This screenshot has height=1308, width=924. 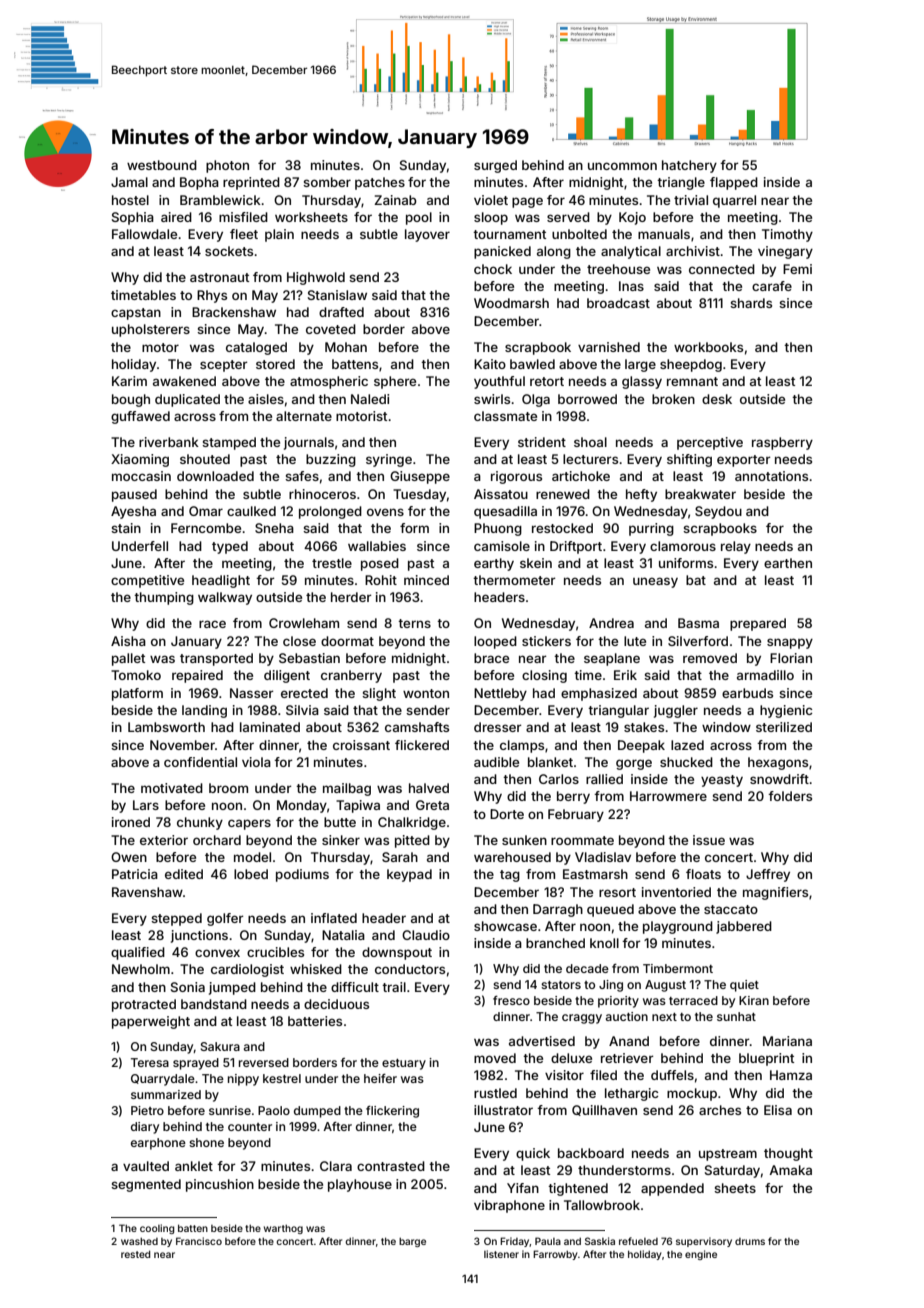 I want to click on Nasser, so click(x=252, y=693).
